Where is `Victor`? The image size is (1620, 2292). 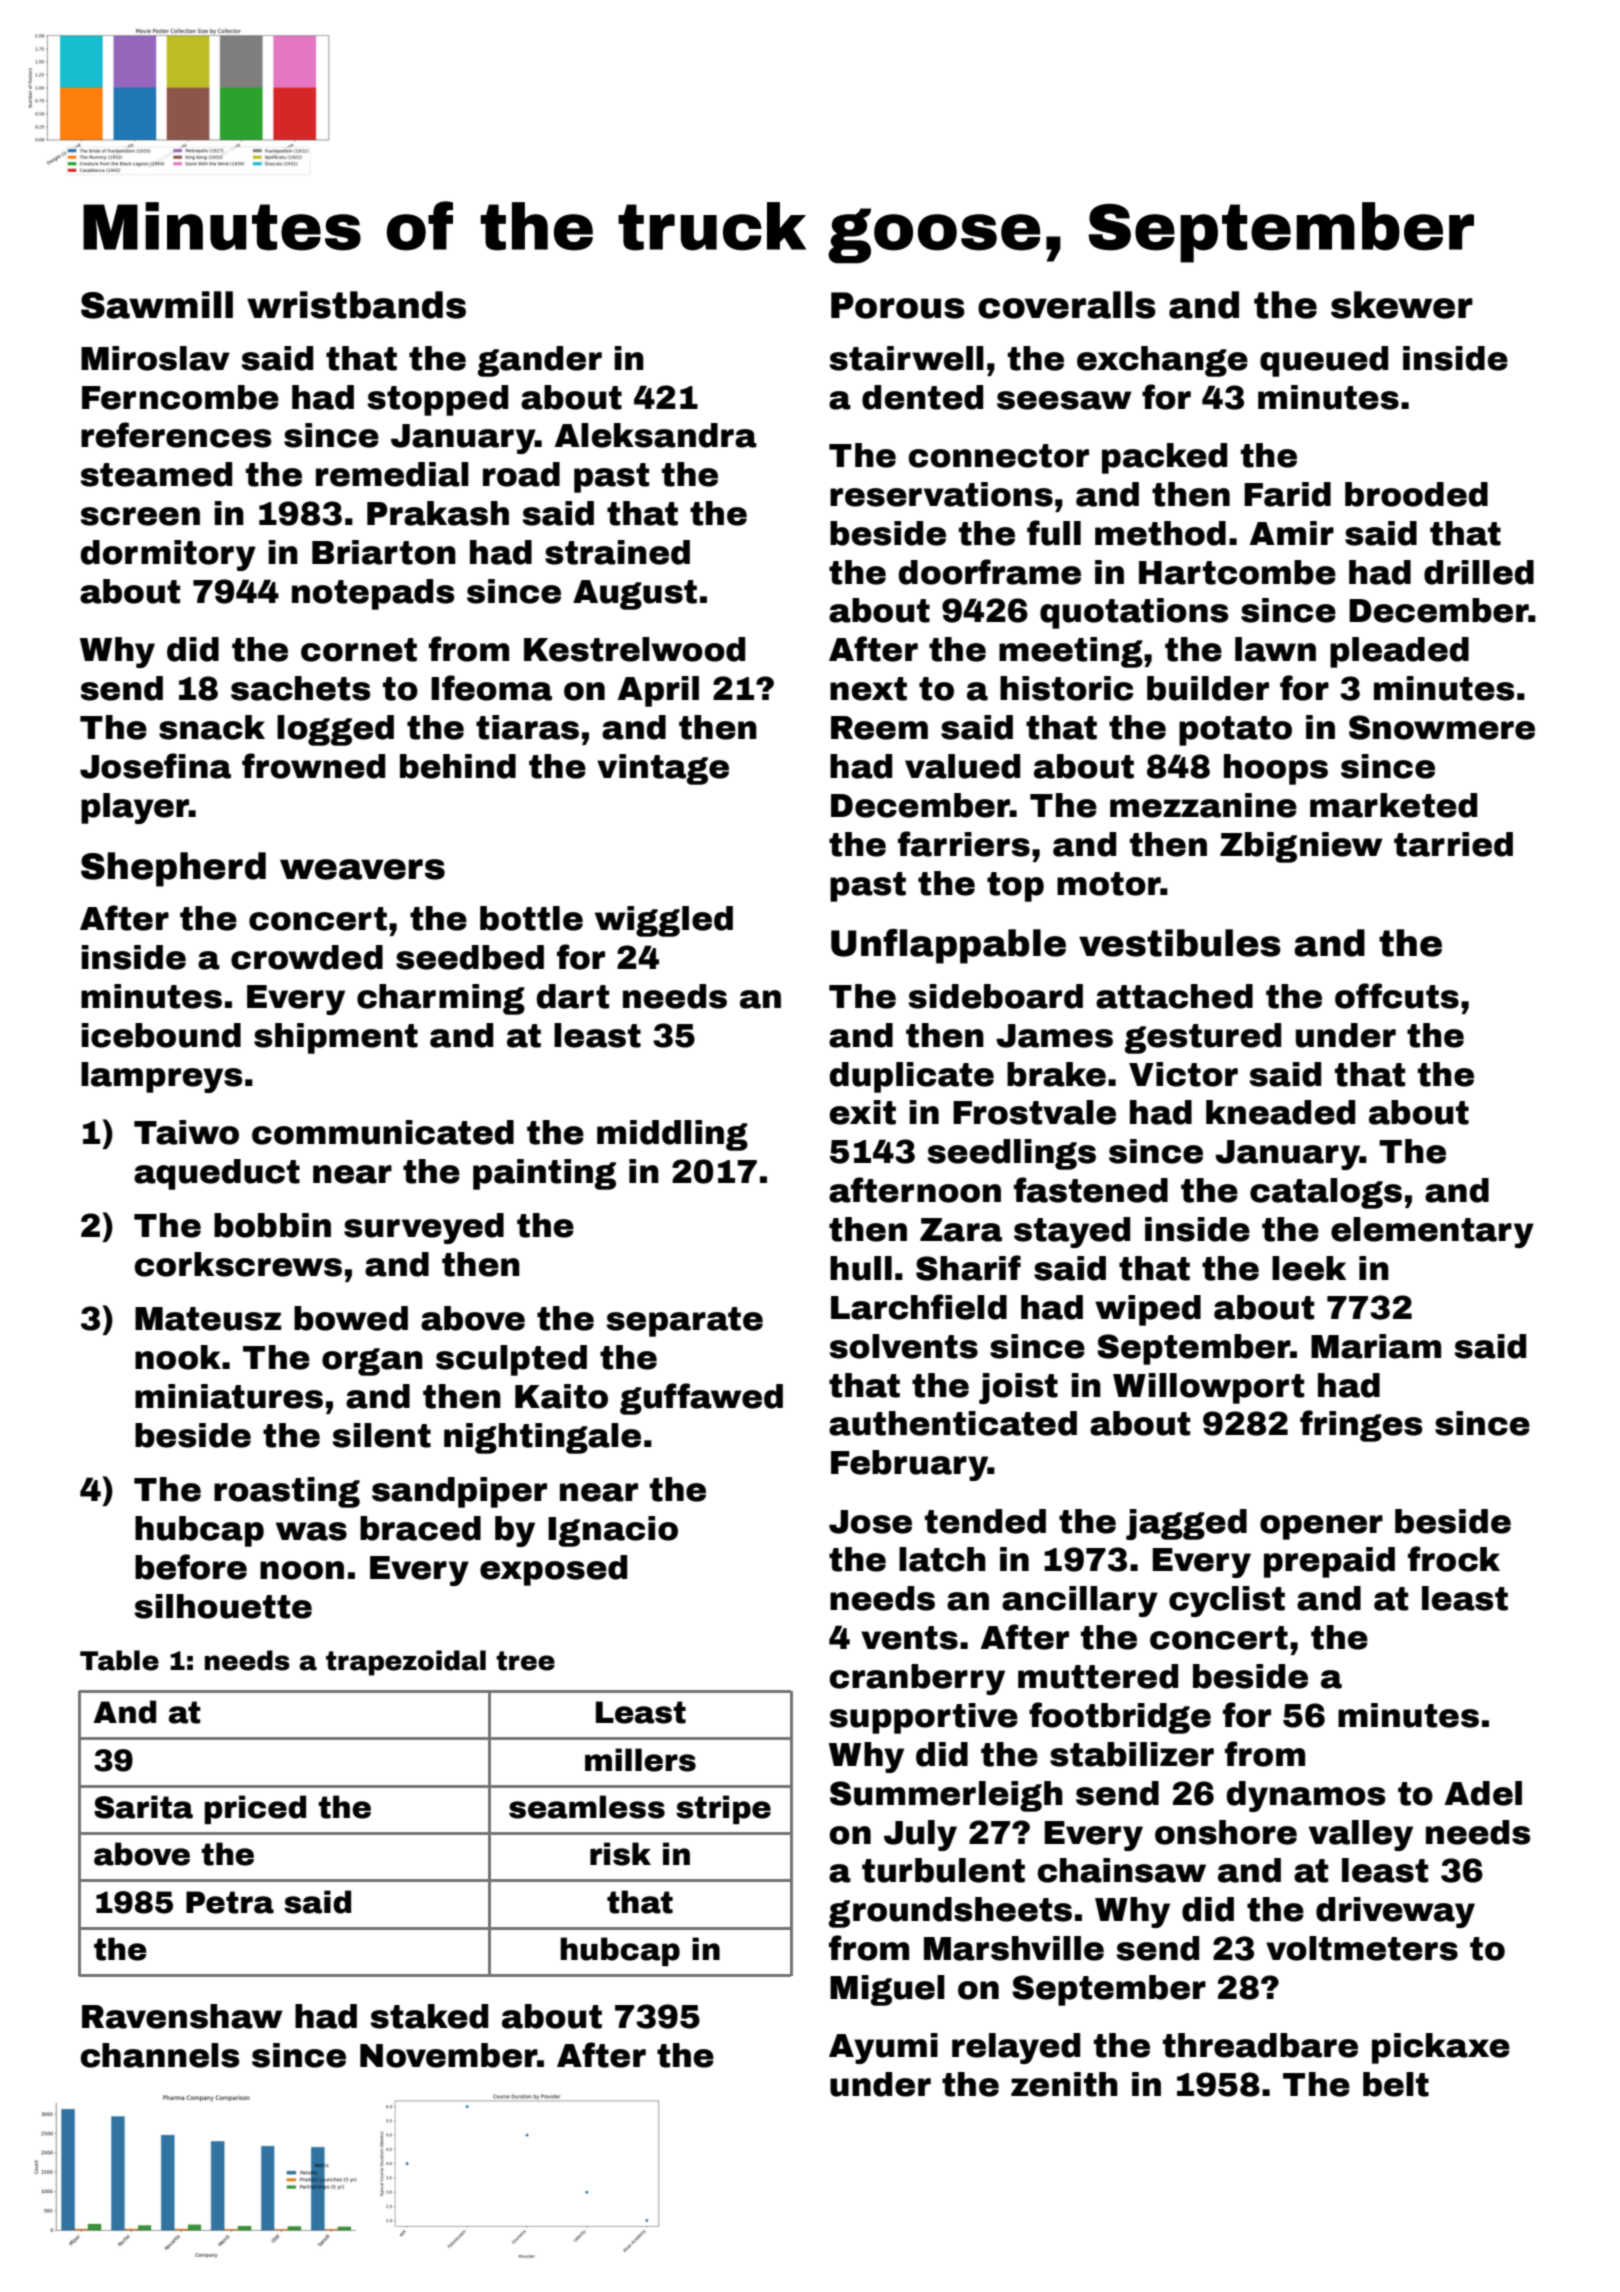
Victor is located at coordinates (1183, 1074).
